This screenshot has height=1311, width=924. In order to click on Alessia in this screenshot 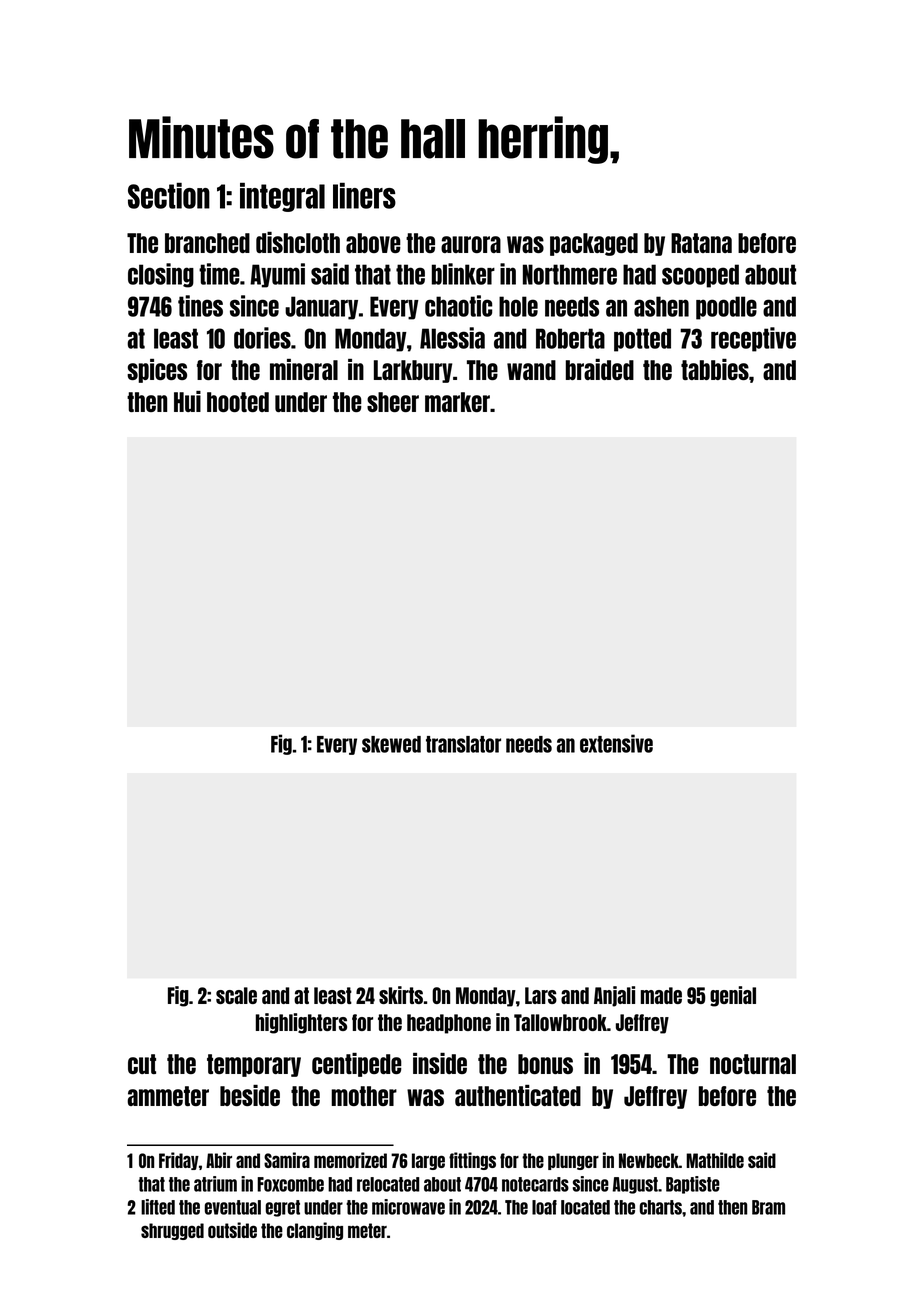, I will do `click(452, 338)`.
